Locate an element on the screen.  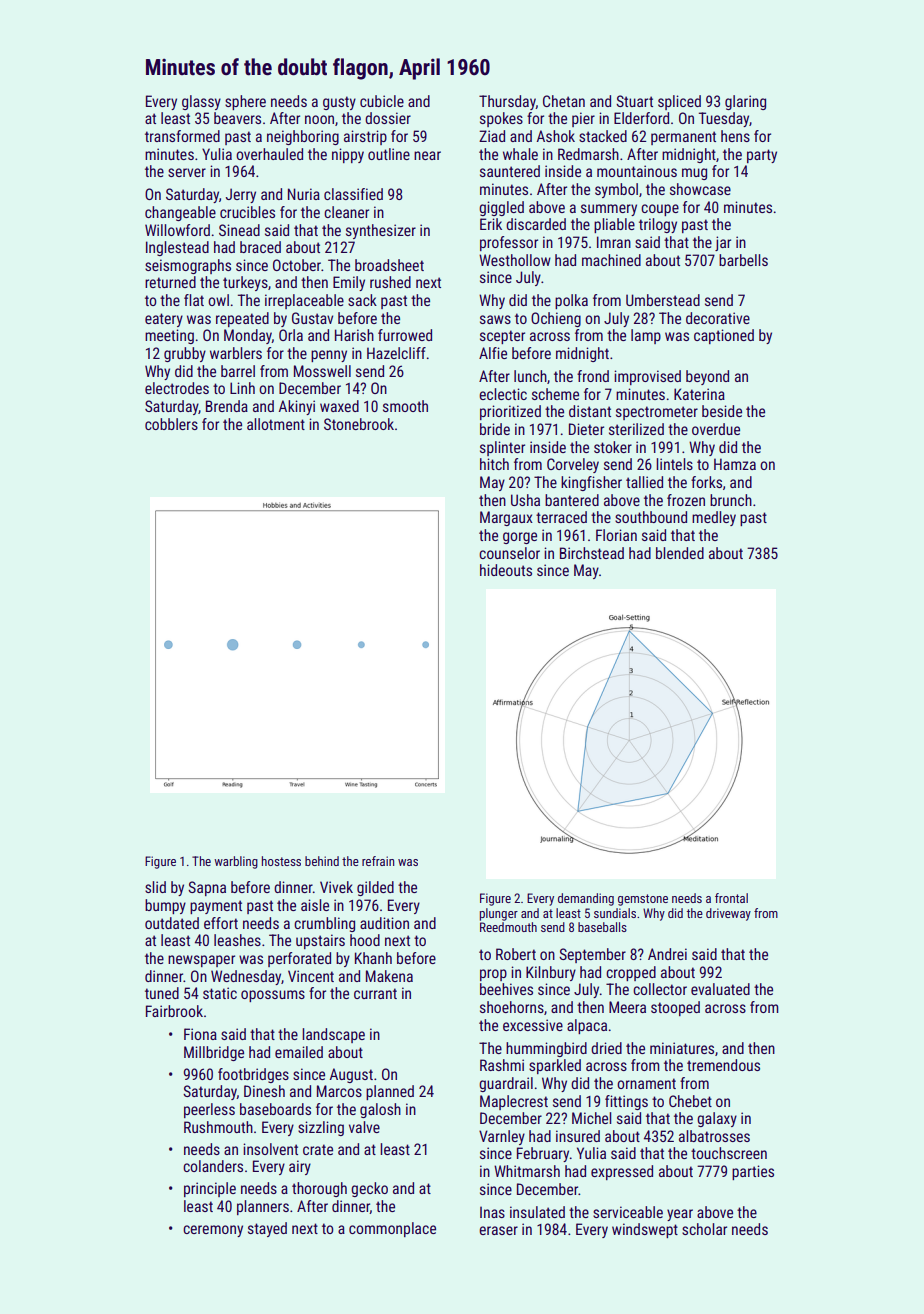
slid is located at coordinates (155, 887).
